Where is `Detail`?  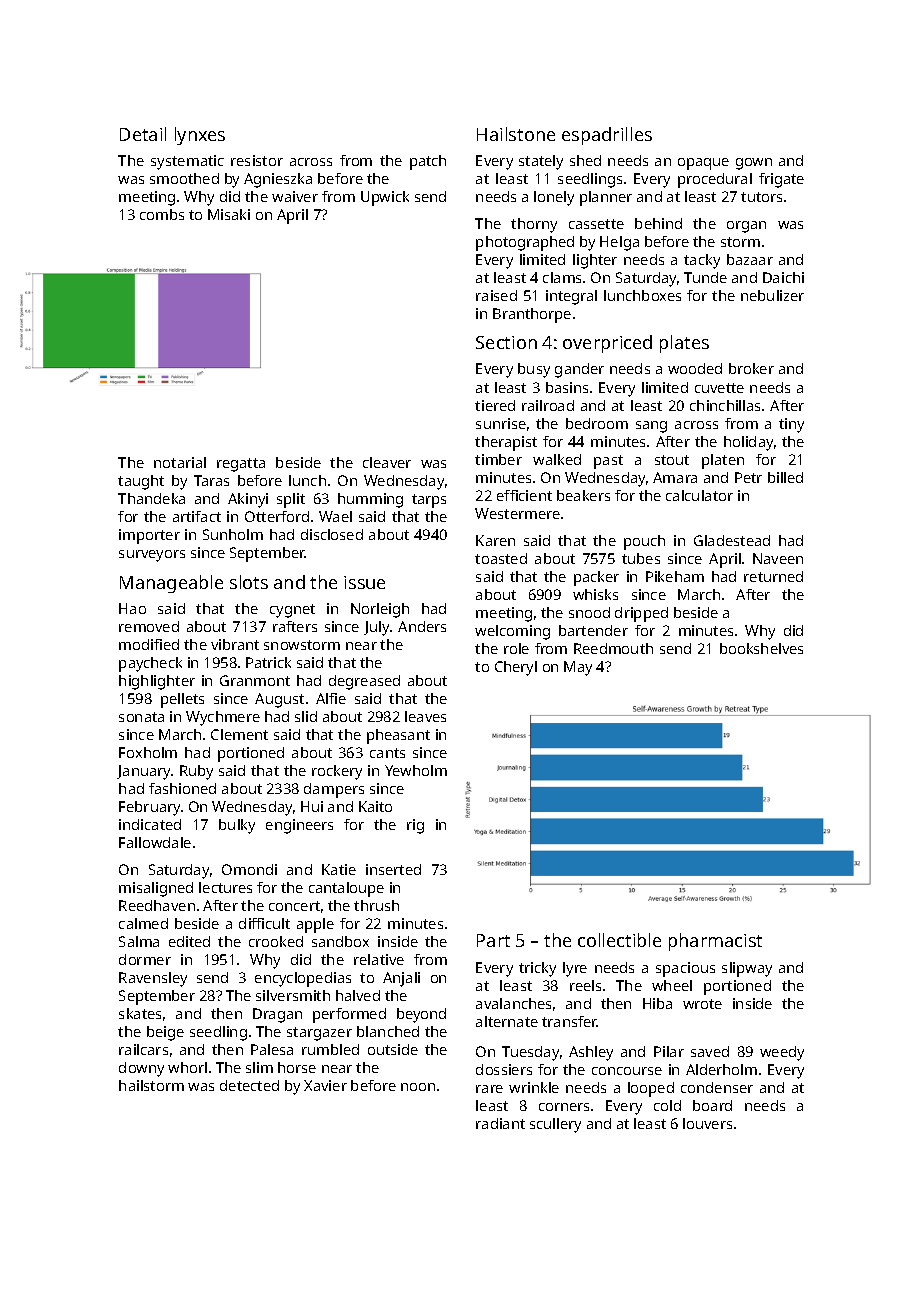 Detail is located at coordinates (143, 134).
